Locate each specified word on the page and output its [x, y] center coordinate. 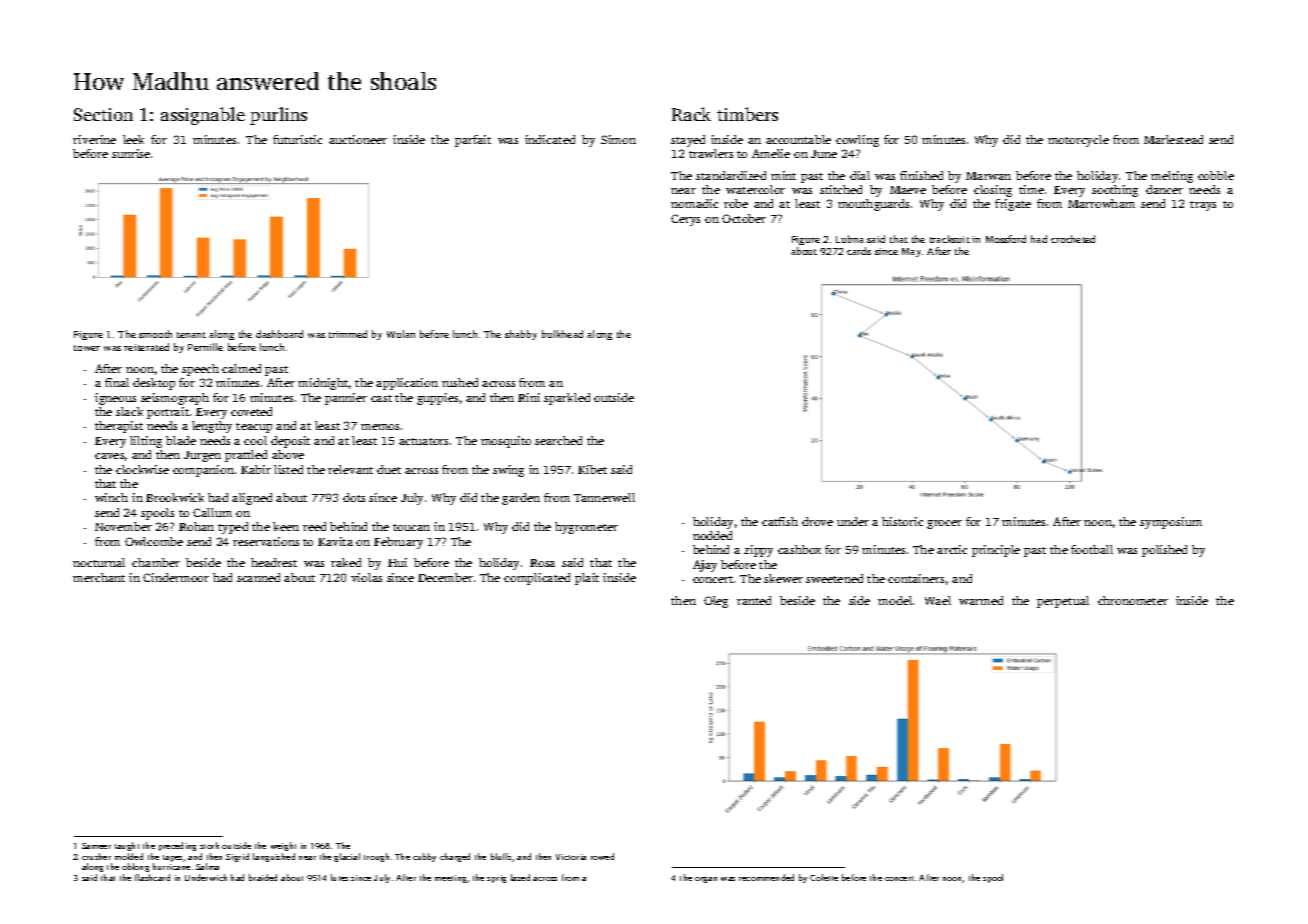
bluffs [501, 856]
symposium [1171, 523]
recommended [766, 877]
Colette [824, 877]
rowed [602, 856]
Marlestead [1173, 139]
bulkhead [562, 334]
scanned [258, 577]
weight [283, 846]
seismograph [175, 399]
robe [736, 203]
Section [103, 114]
